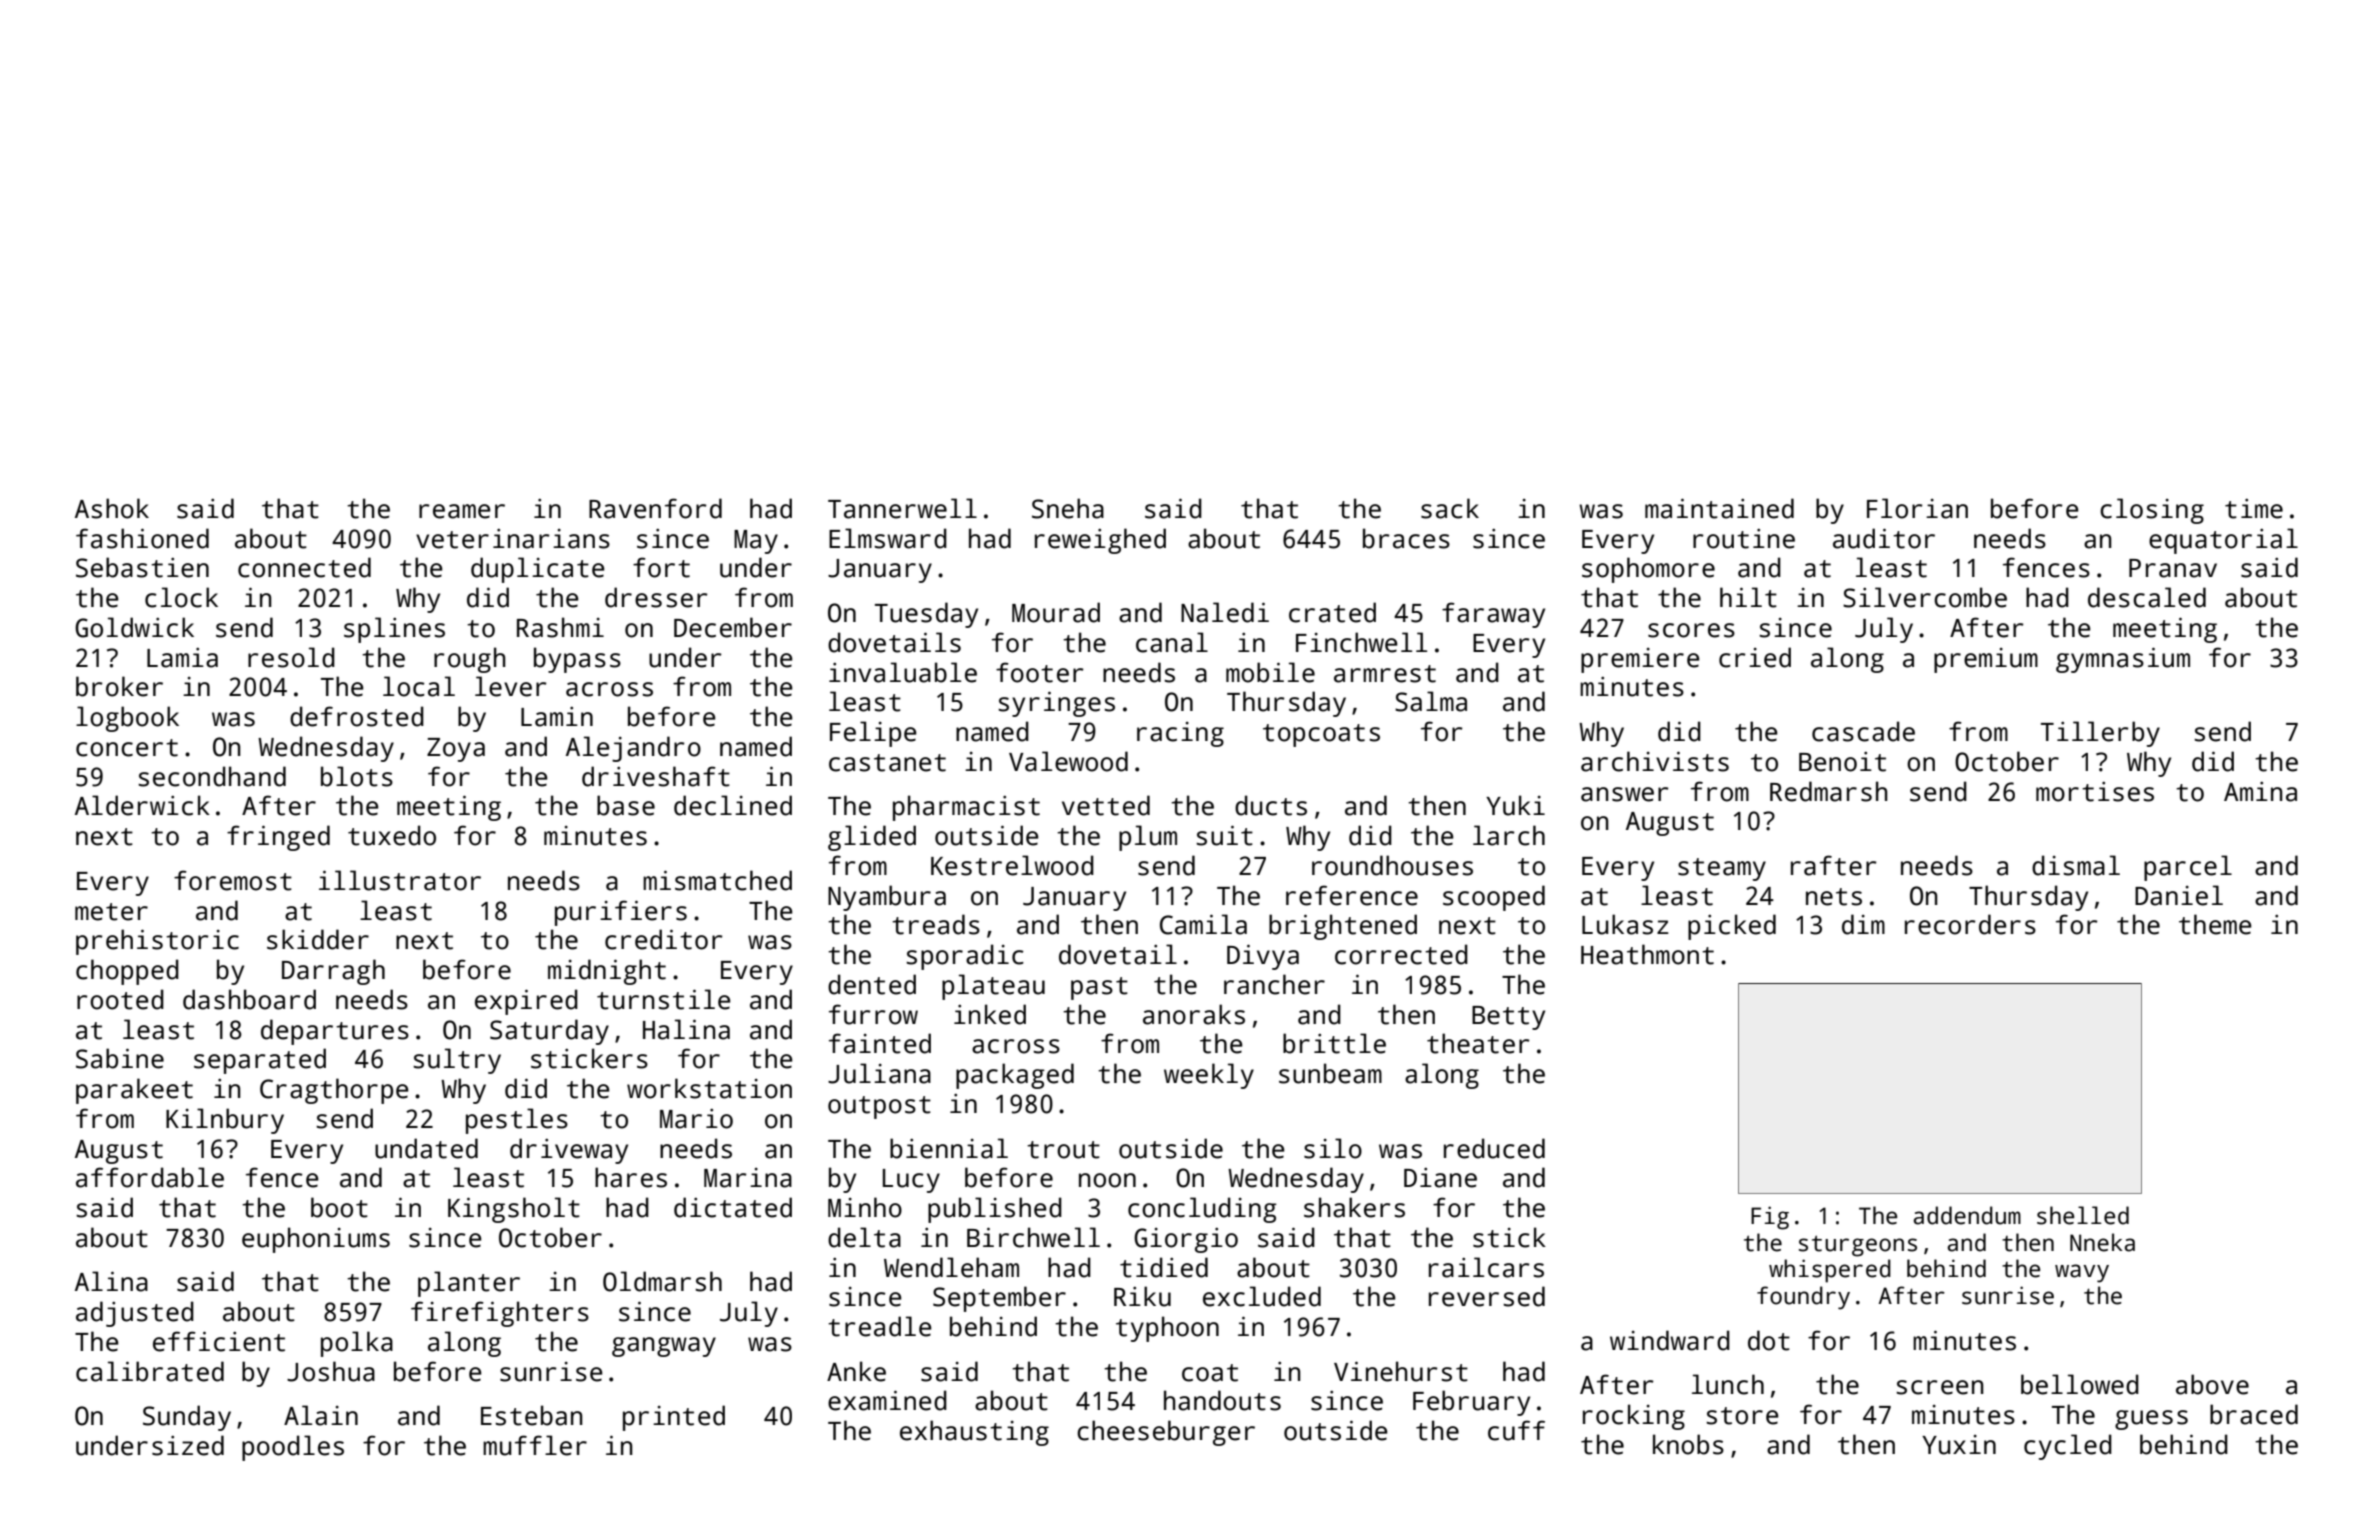 This document has height=1536, width=2374. Describe the element at coordinates (1222, 1400) in the document. I see `handouts` at that location.
